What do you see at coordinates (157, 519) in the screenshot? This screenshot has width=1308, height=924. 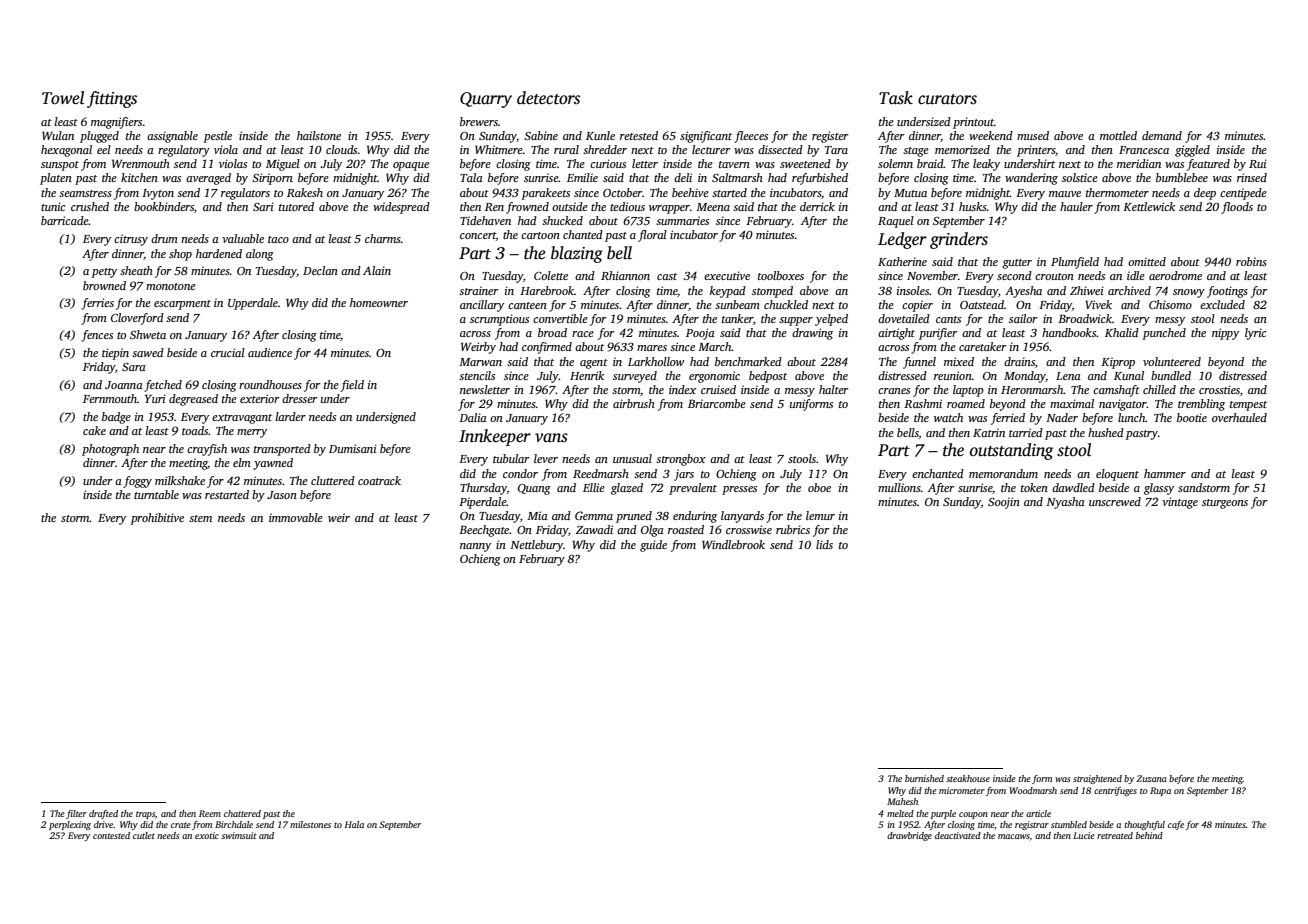 I see `prohibitive` at bounding box center [157, 519].
